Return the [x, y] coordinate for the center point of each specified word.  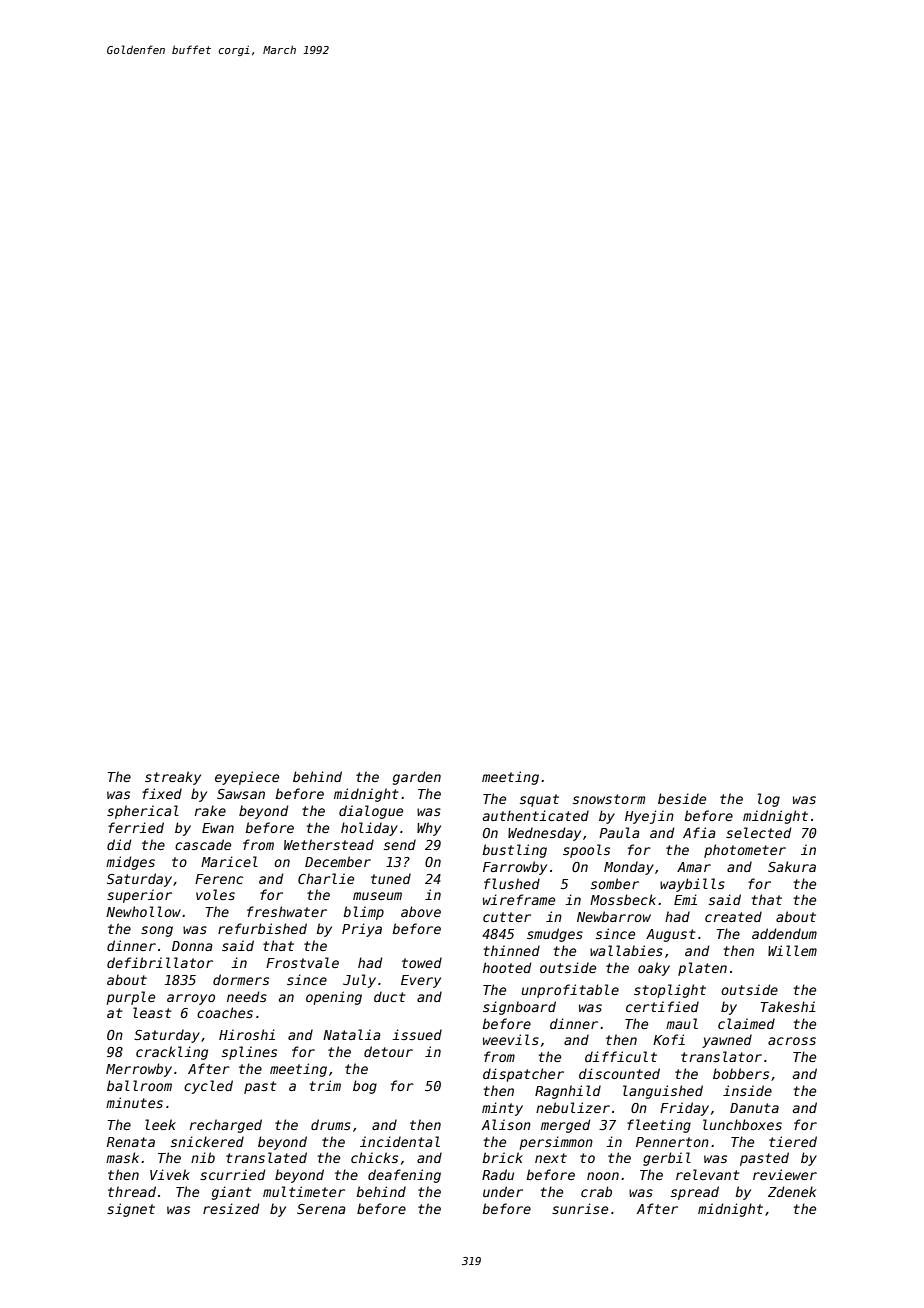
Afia [699, 832]
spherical [143, 812]
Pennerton [672, 1142]
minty [502, 1109]
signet [131, 1210]
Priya [362, 930]
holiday [369, 829]
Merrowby [139, 1070]
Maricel [229, 861]
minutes [134, 1102]
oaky [654, 969]
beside [682, 798]
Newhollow [143, 911]
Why [429, 829]
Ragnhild [568, 1092]
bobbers [741, 1073]
